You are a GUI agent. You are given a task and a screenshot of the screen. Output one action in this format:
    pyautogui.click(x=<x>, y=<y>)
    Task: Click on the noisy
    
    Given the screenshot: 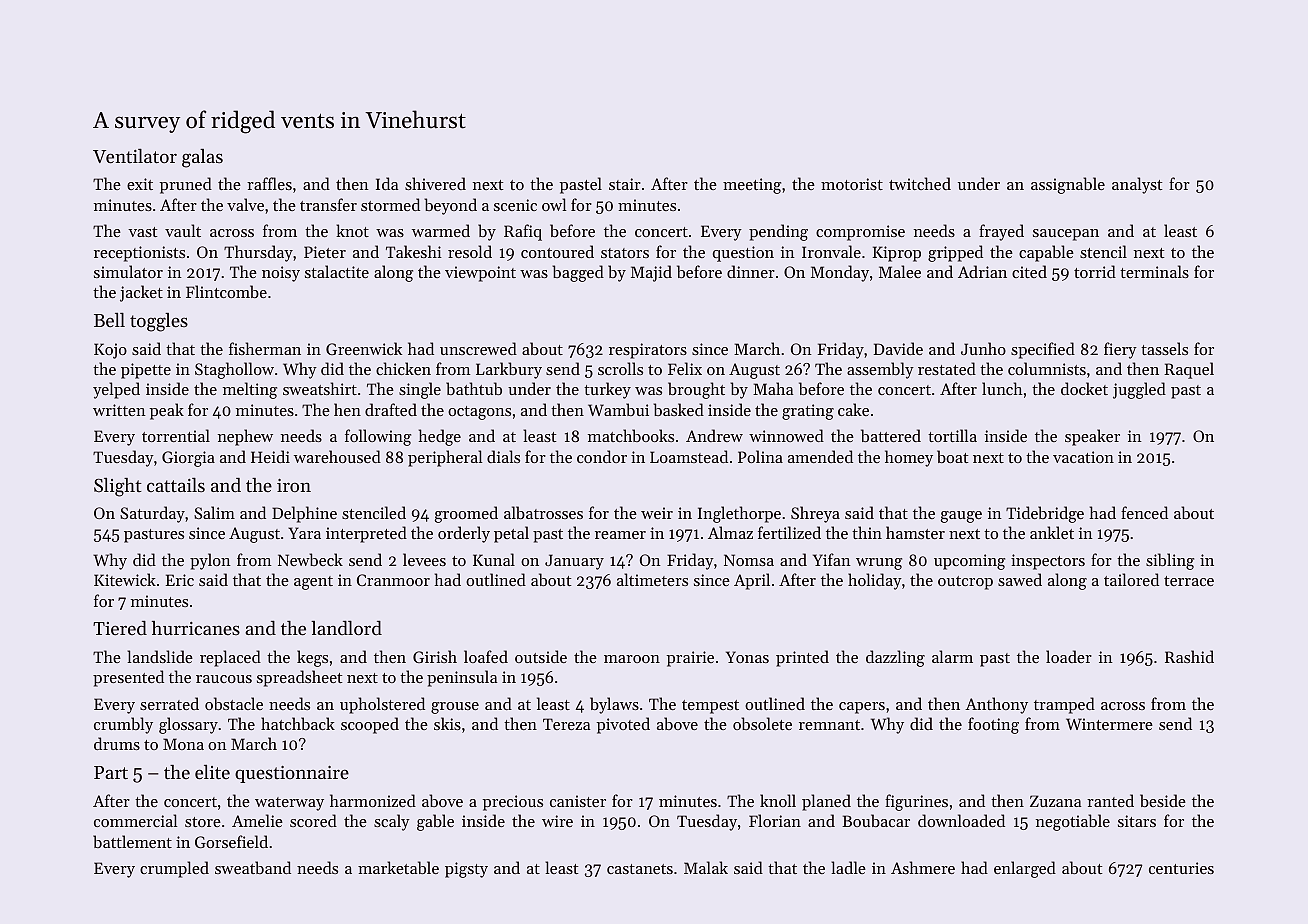 What is the action you would take?
    pyautogui.click(x=281, y=274)
